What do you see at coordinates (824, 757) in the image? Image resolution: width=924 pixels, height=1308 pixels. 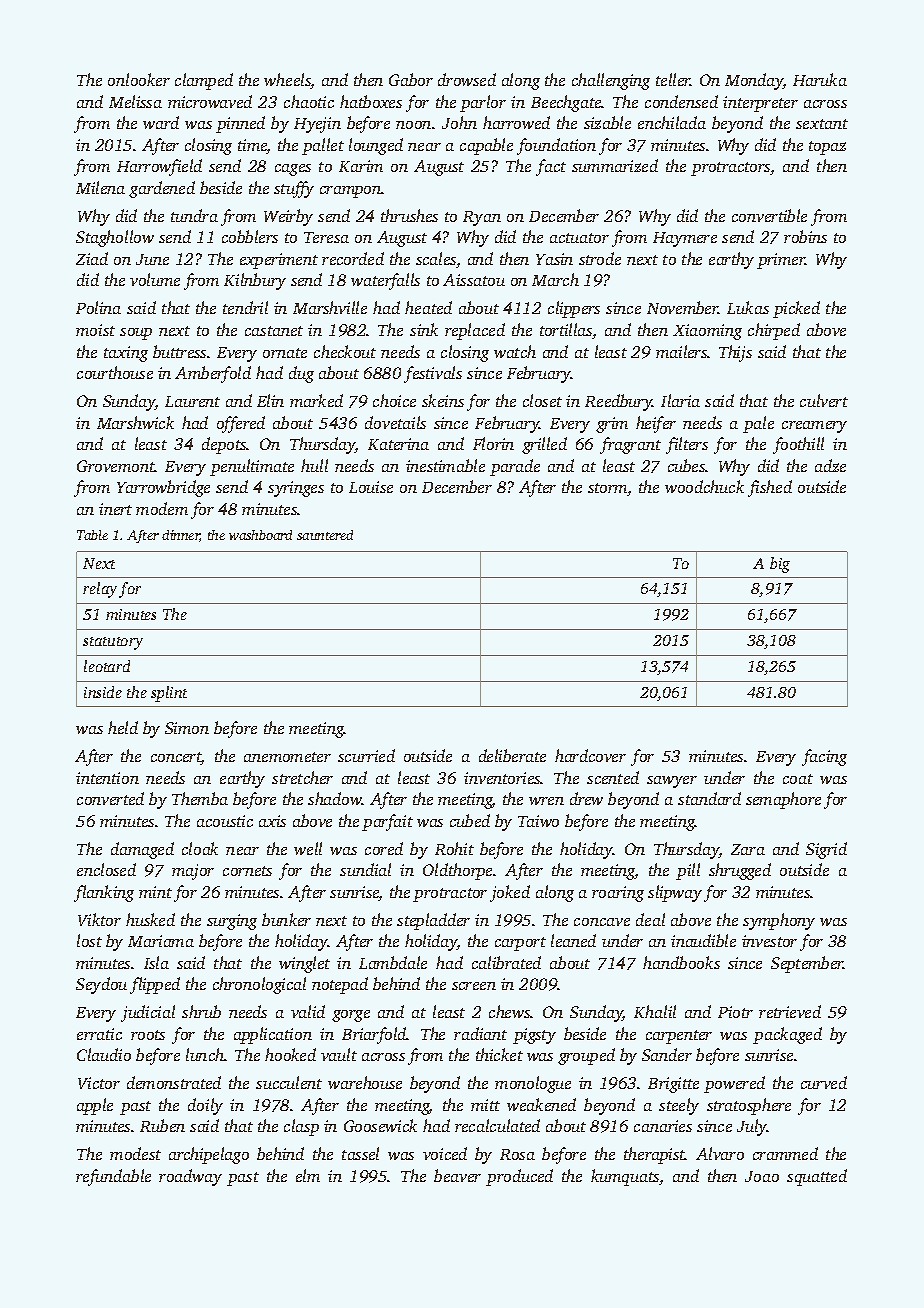 I see `facing` at bounding box center [824, 757].
